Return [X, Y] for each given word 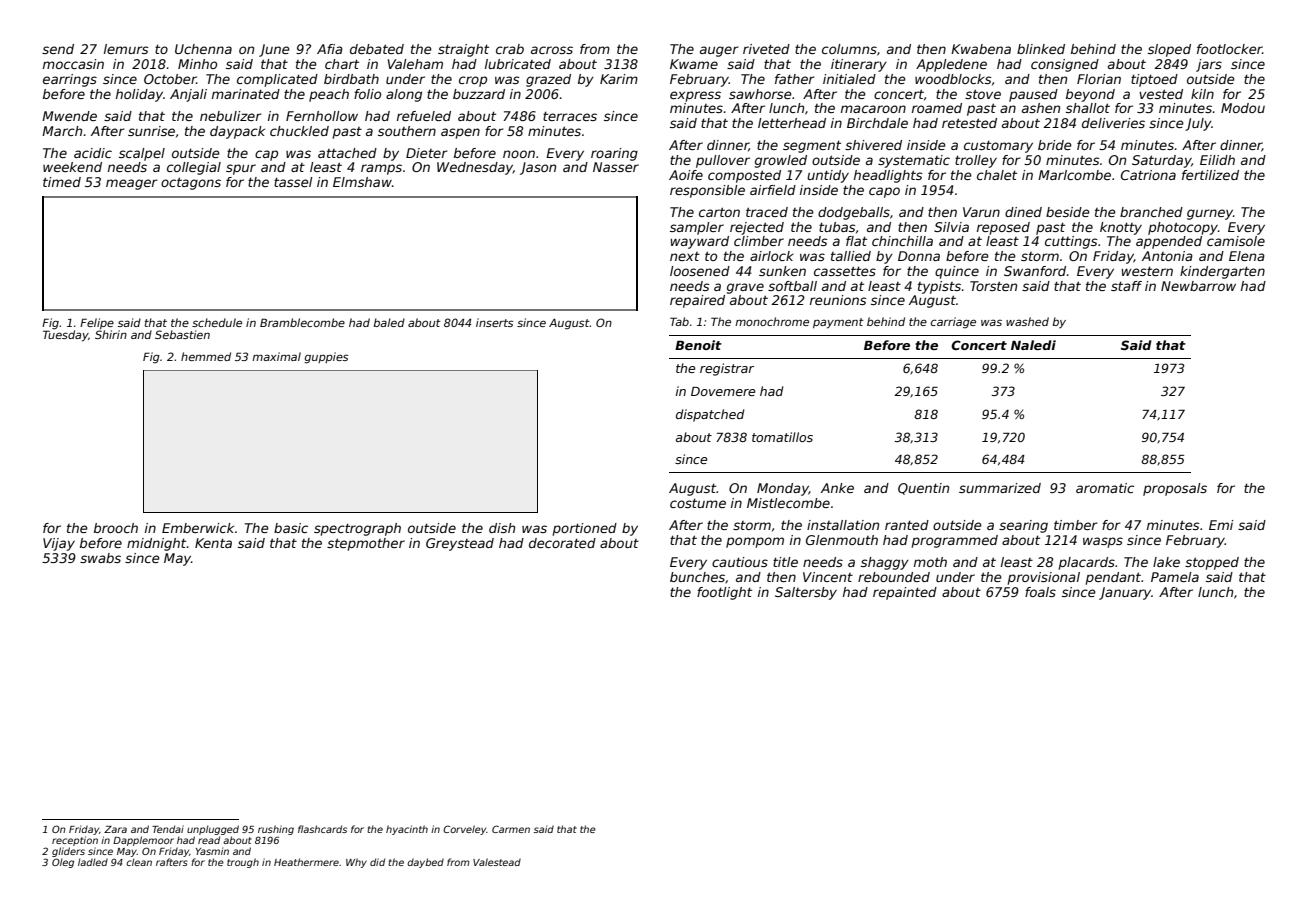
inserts [495, 322]
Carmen [511, 829]
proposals [1175, 489]
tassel [293, 182]
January [1125, 593]
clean [139, 862]
